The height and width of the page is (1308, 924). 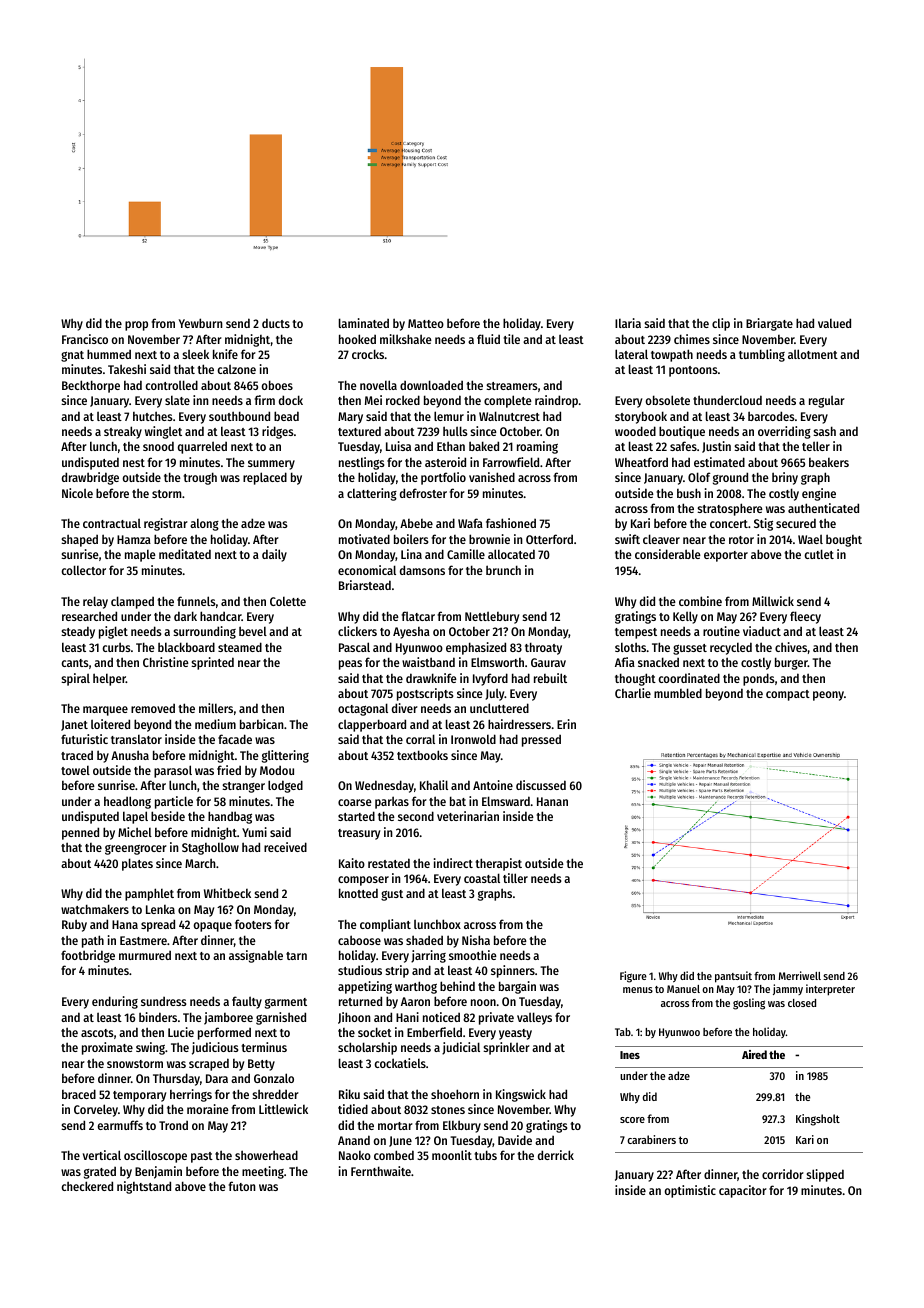 I want to click on prop, so click(x=136, y=326).
